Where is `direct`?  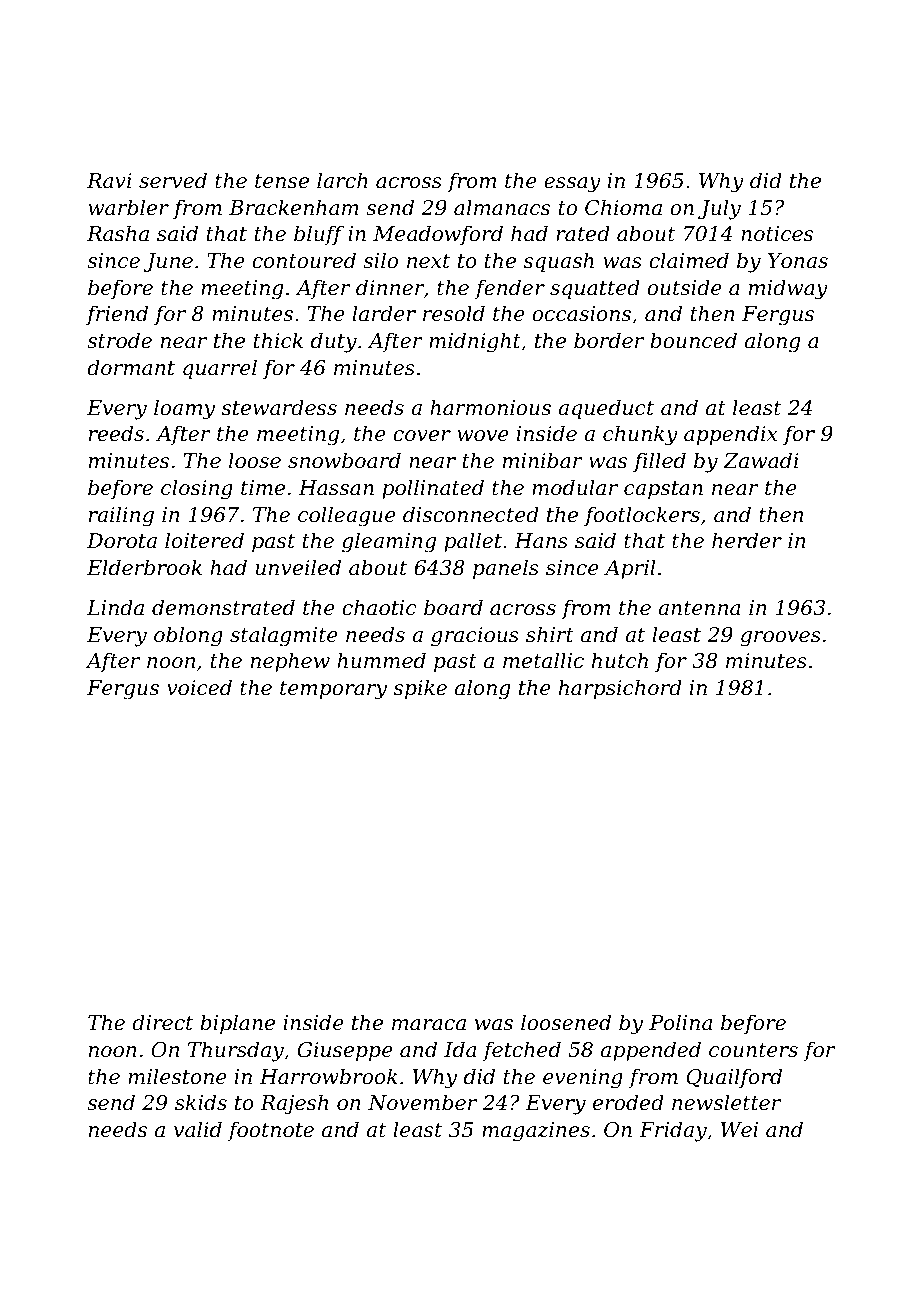 direct is located at coordinates (162, 1022).
